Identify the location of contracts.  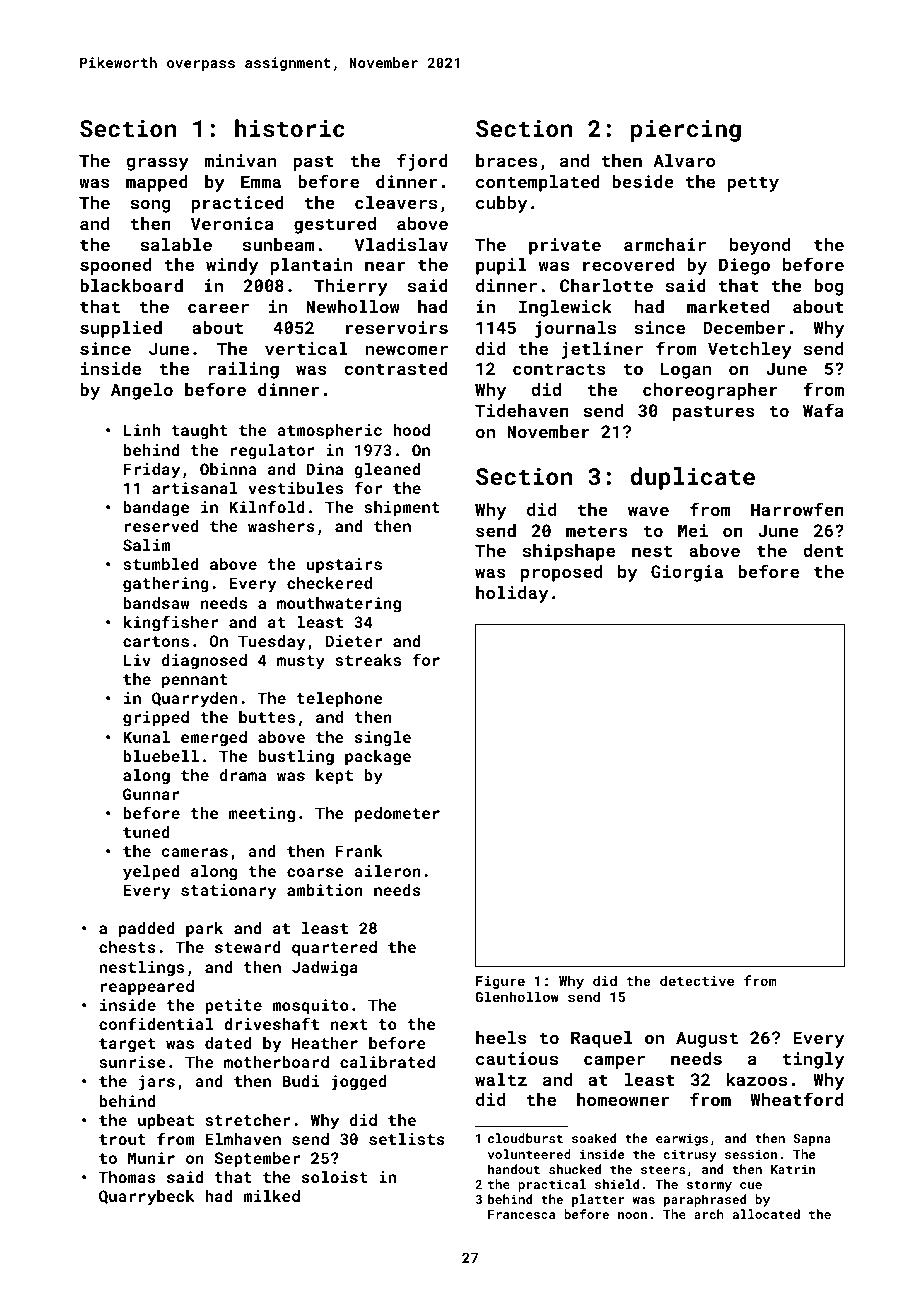
(559, 369).
